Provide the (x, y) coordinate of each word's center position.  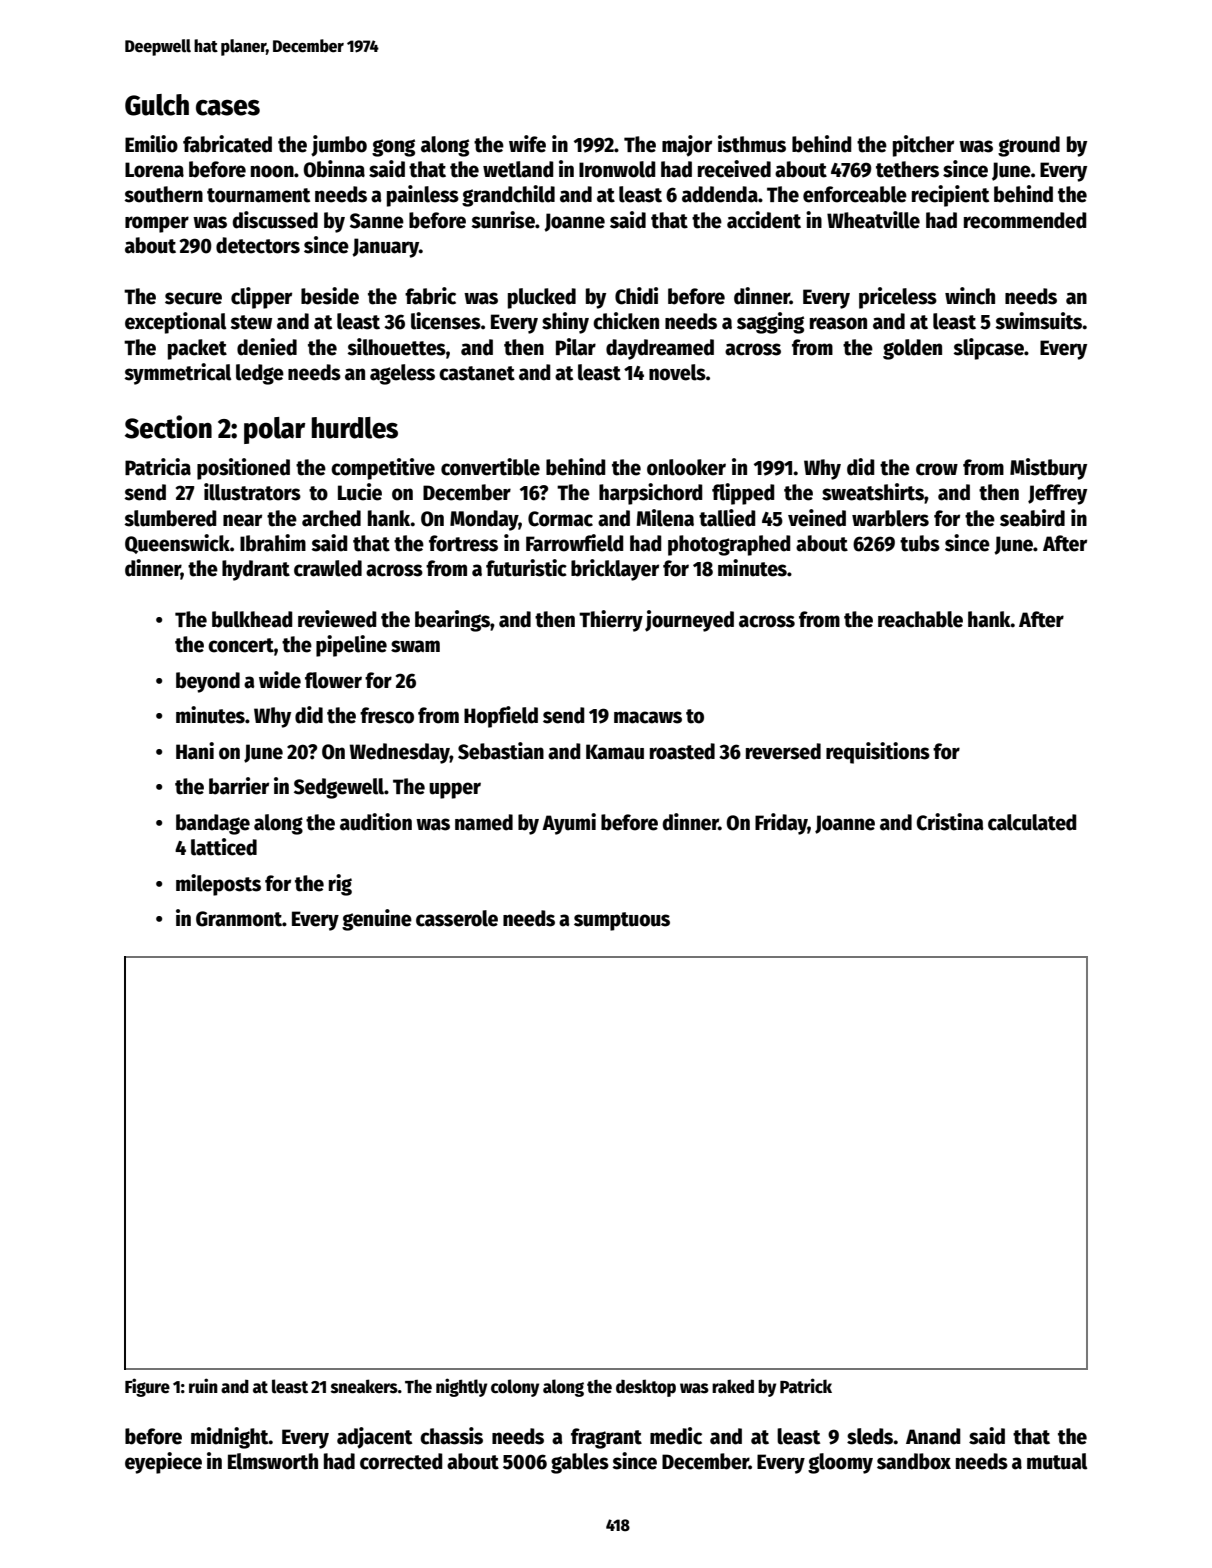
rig (340, 885)
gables (580, 1463)
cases (228, 108)
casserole (457, 918)
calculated (1032, 822)
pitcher (923, 146)
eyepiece (163, 1463)
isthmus (752, 144)
